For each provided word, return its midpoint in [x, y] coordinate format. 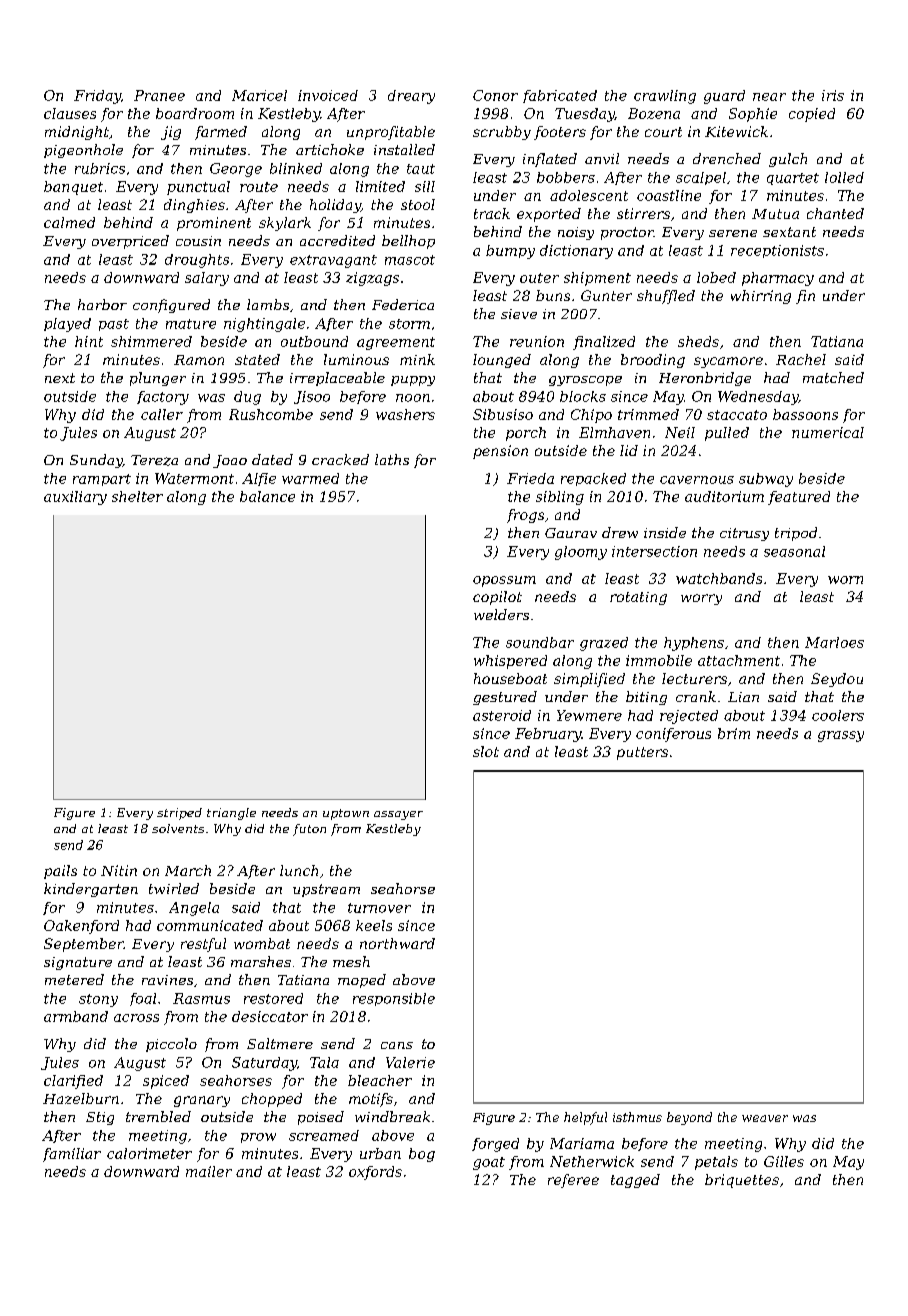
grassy [841, 736]
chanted [835, 213]
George [236, 170]
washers [405, 414]
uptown [346, 814]
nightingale [264, 325]
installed [404, 149]
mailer [209, 1171]
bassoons [805, 414]
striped [179, 814]
